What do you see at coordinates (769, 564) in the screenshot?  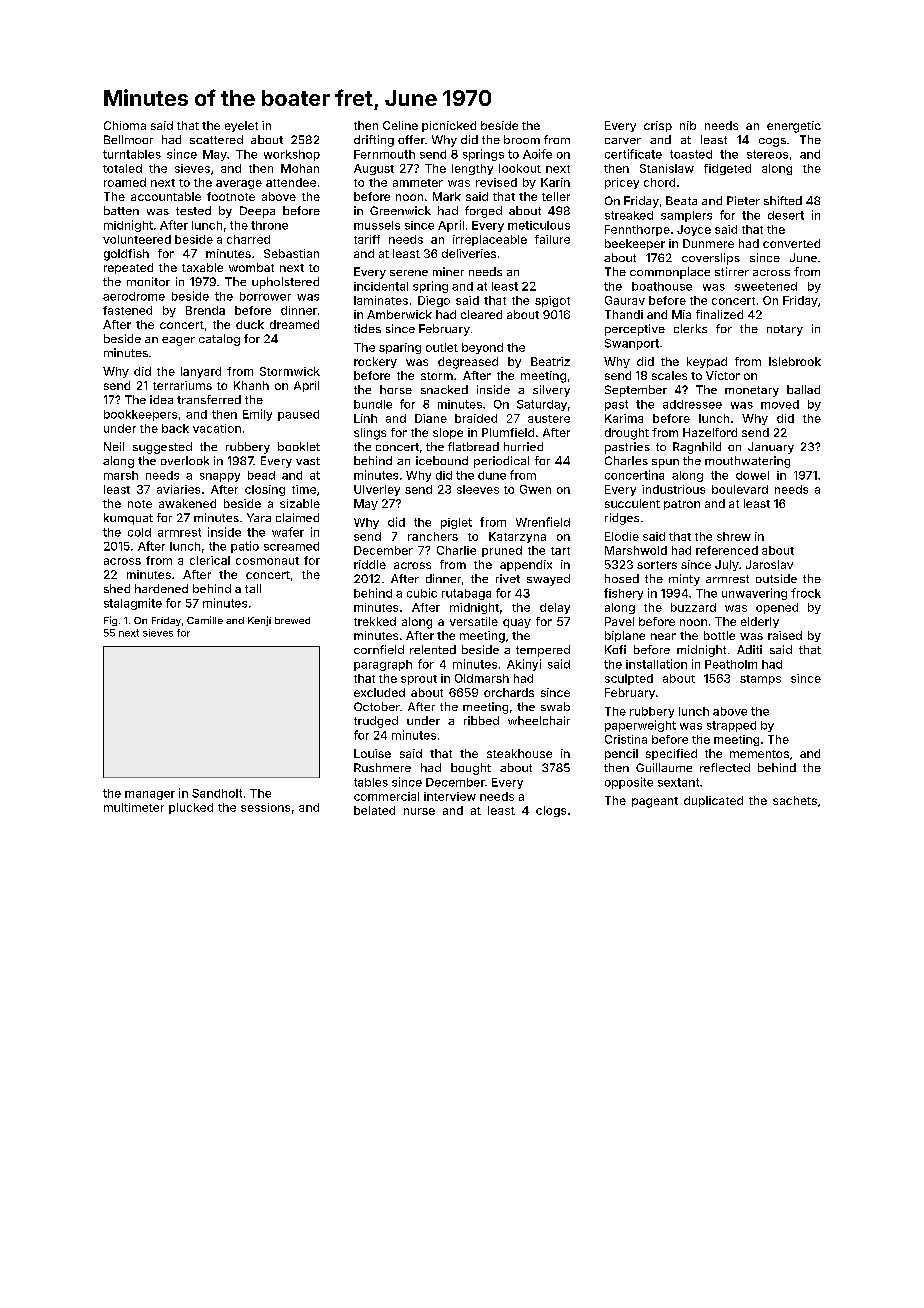 I see `Jaroslav` at bounding box center [769, 564].
